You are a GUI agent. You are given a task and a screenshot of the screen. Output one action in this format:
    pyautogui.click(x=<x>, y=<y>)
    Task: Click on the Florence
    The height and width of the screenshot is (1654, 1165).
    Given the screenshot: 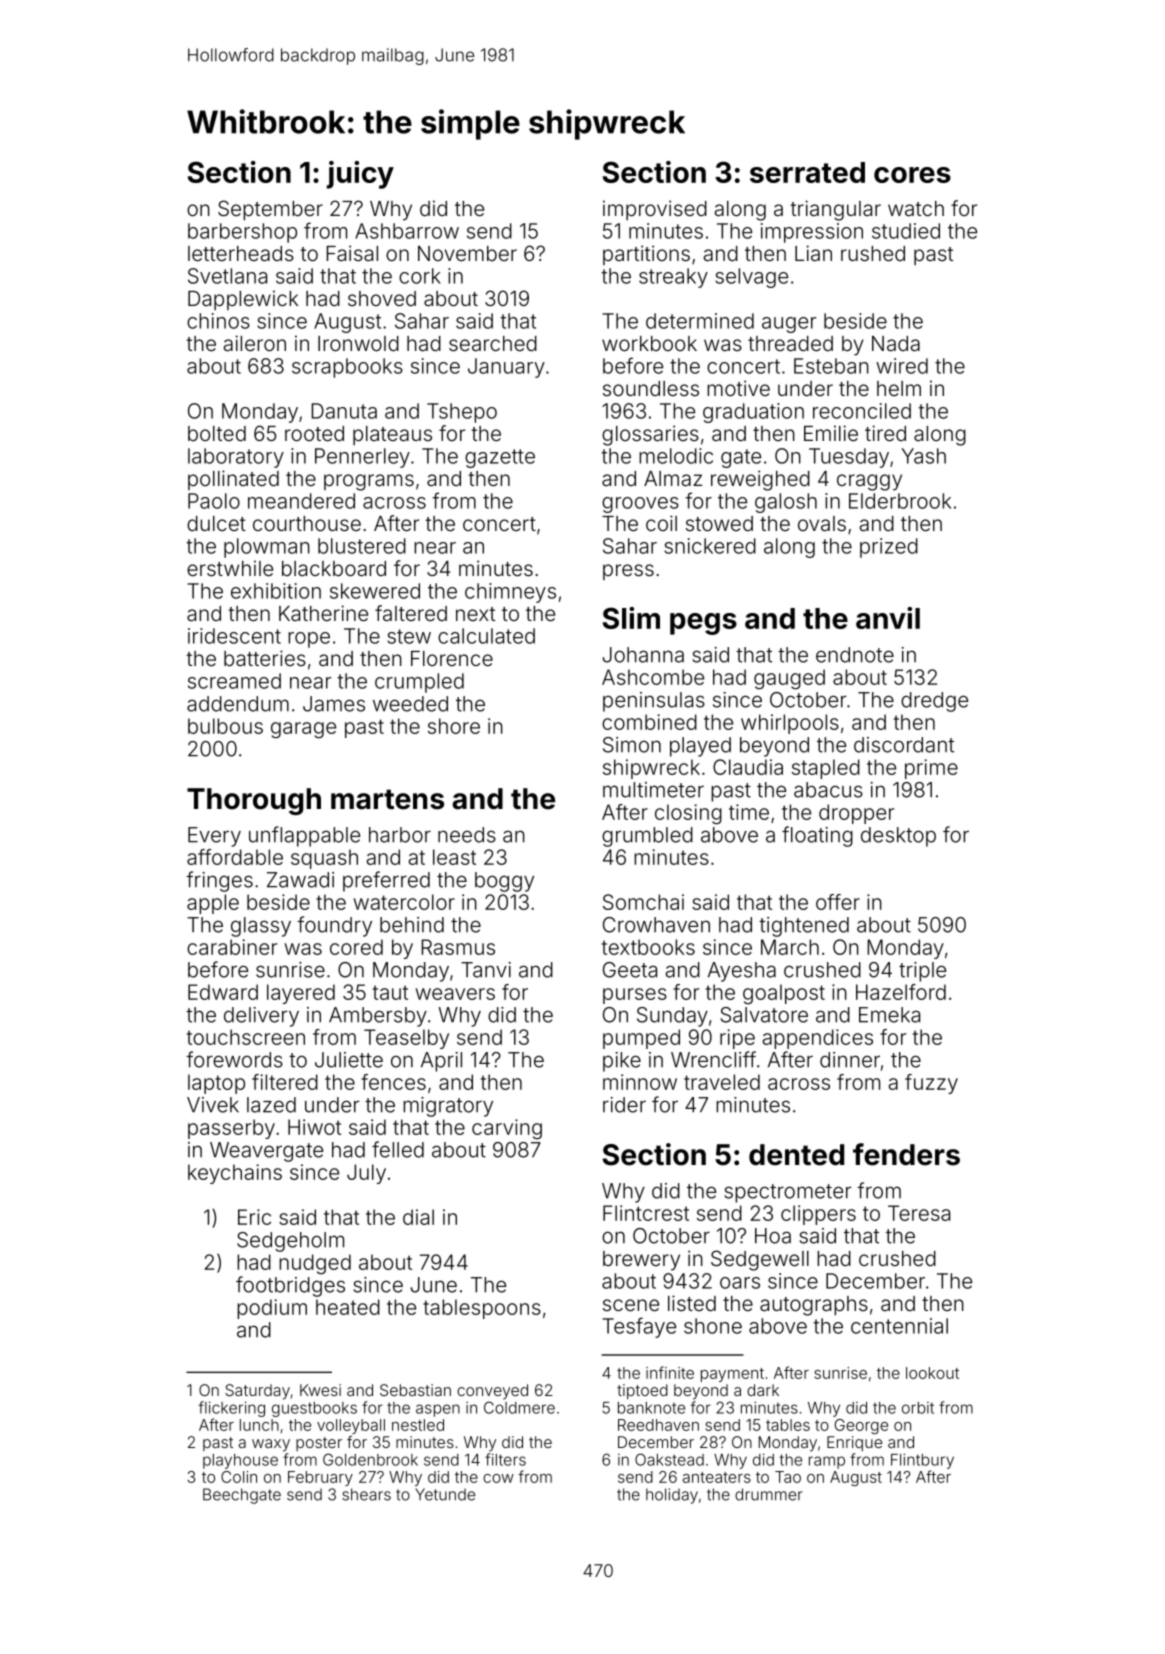 What is the action you would take?
    pyautogui.click(x=452, y=658)
